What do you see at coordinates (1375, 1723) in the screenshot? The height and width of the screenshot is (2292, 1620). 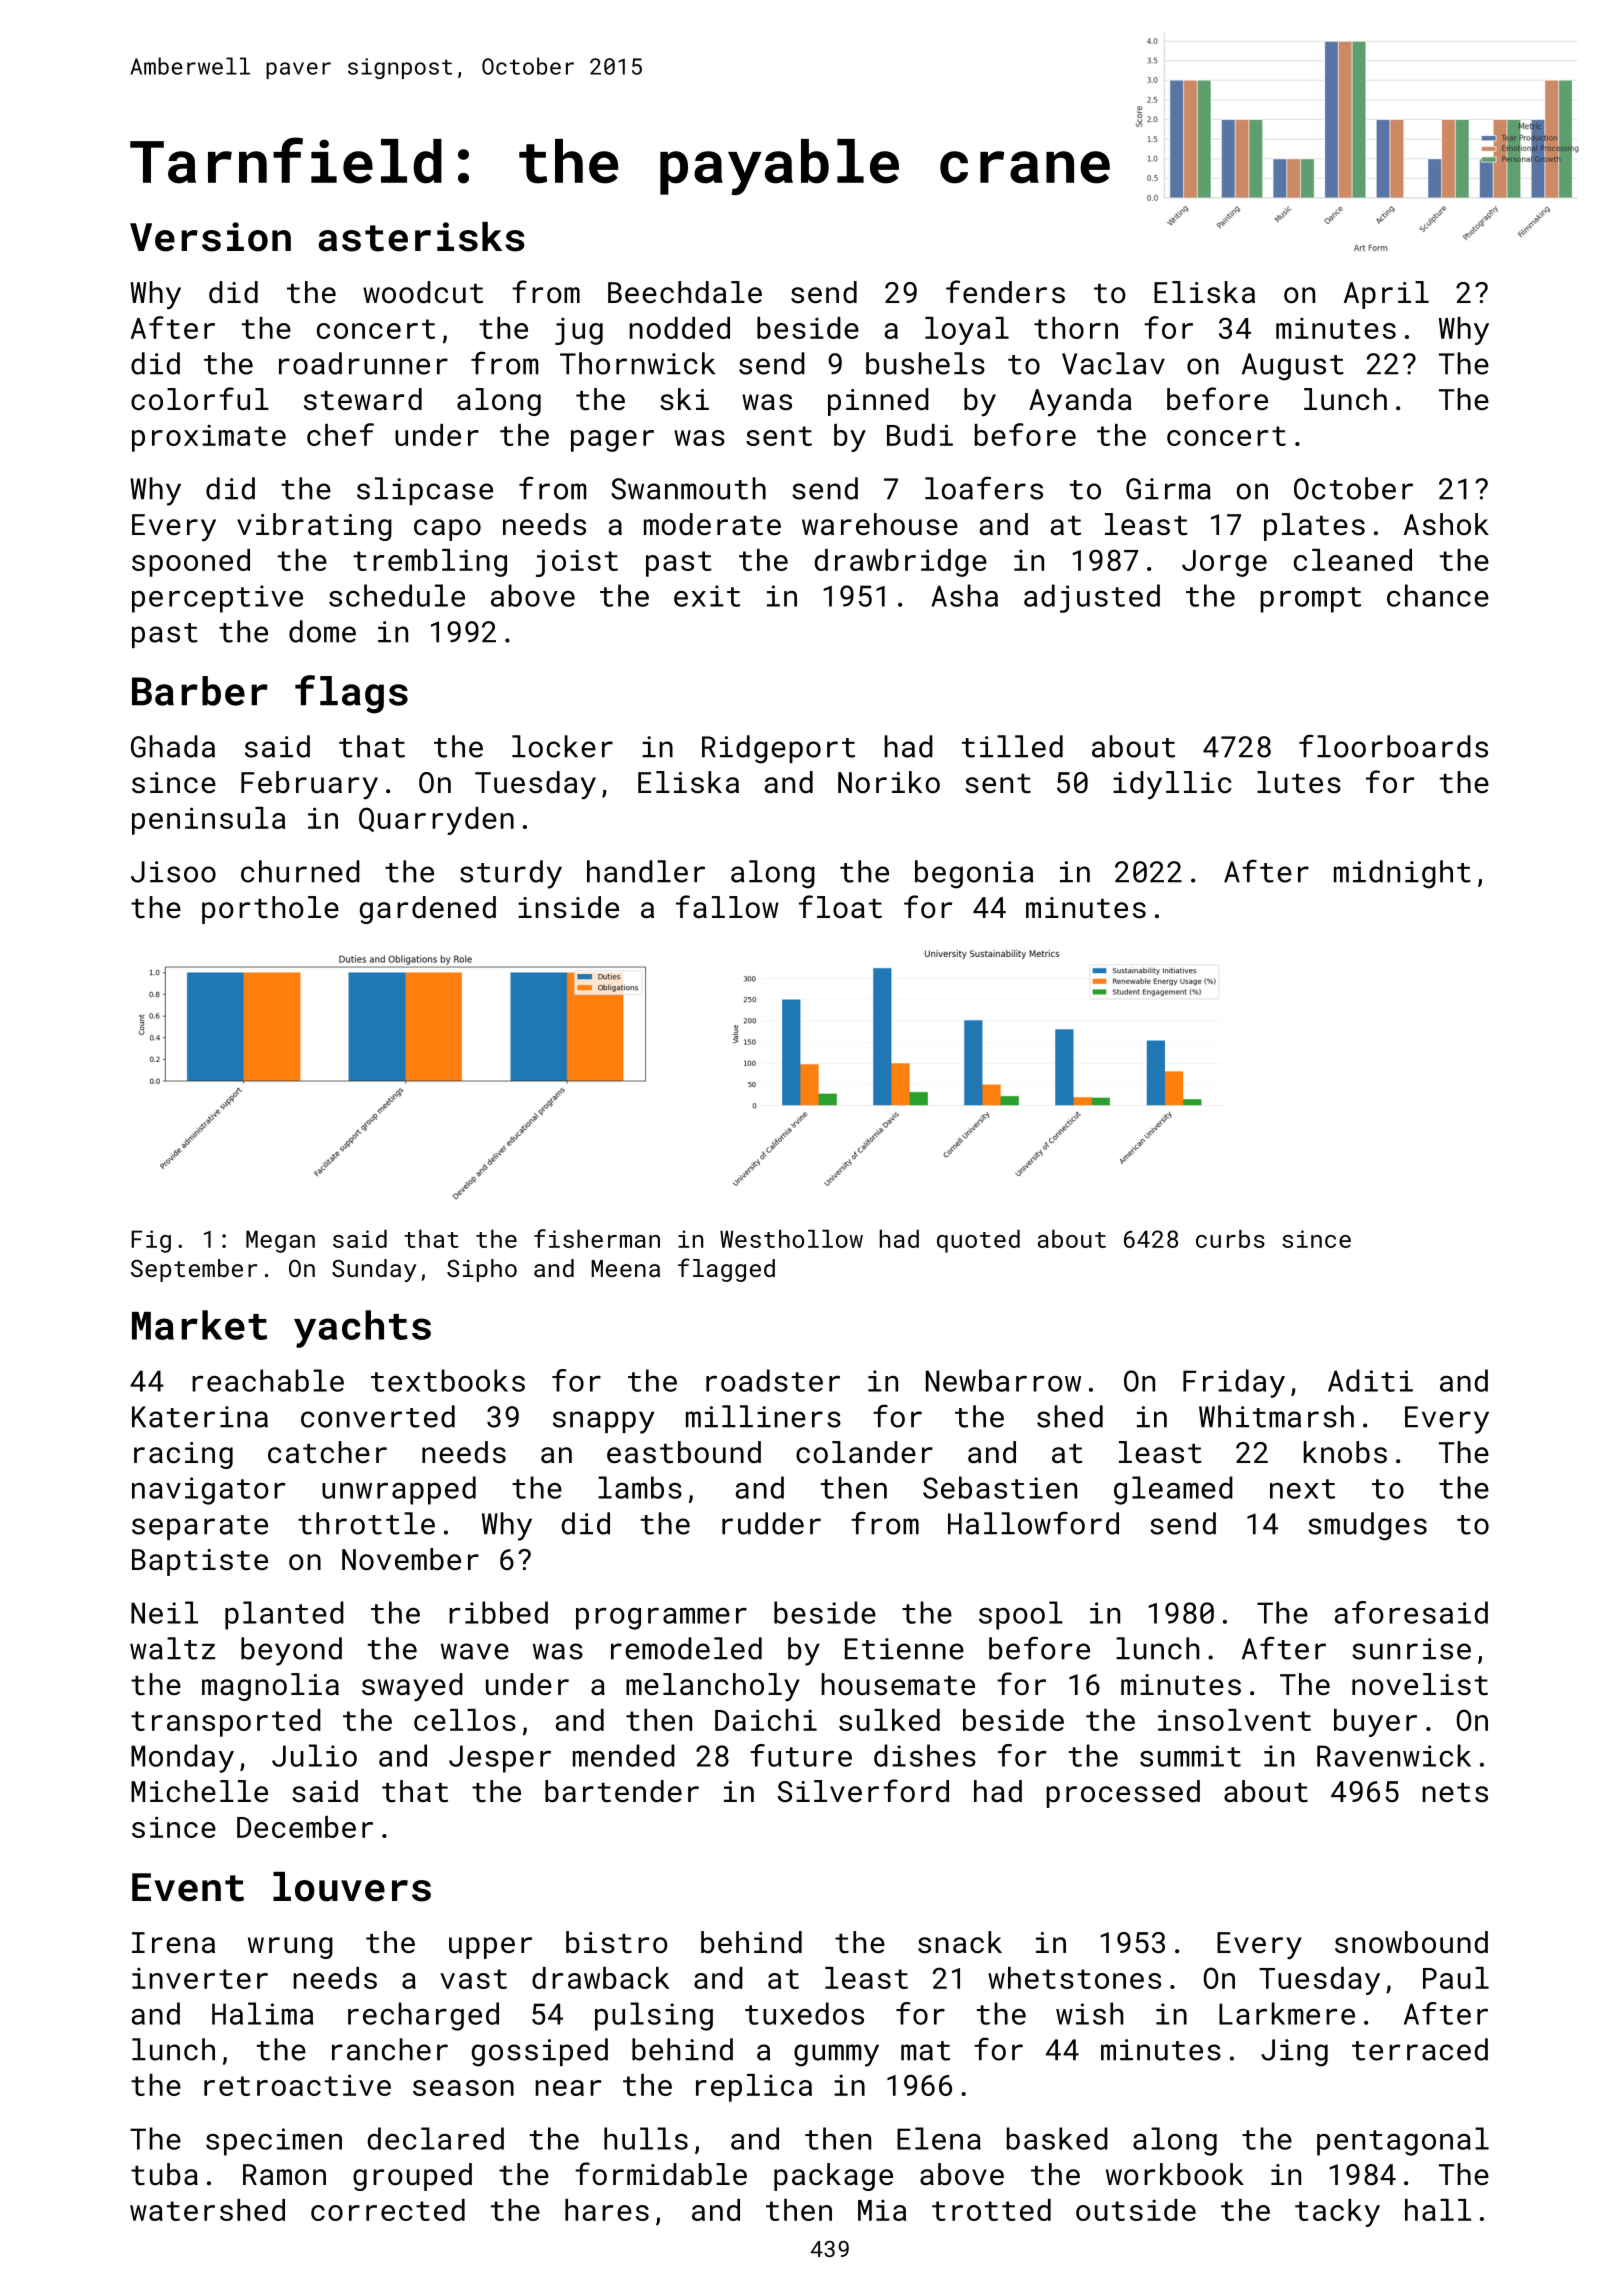 I see `buyer` at bounding box center [1375, 1723].
